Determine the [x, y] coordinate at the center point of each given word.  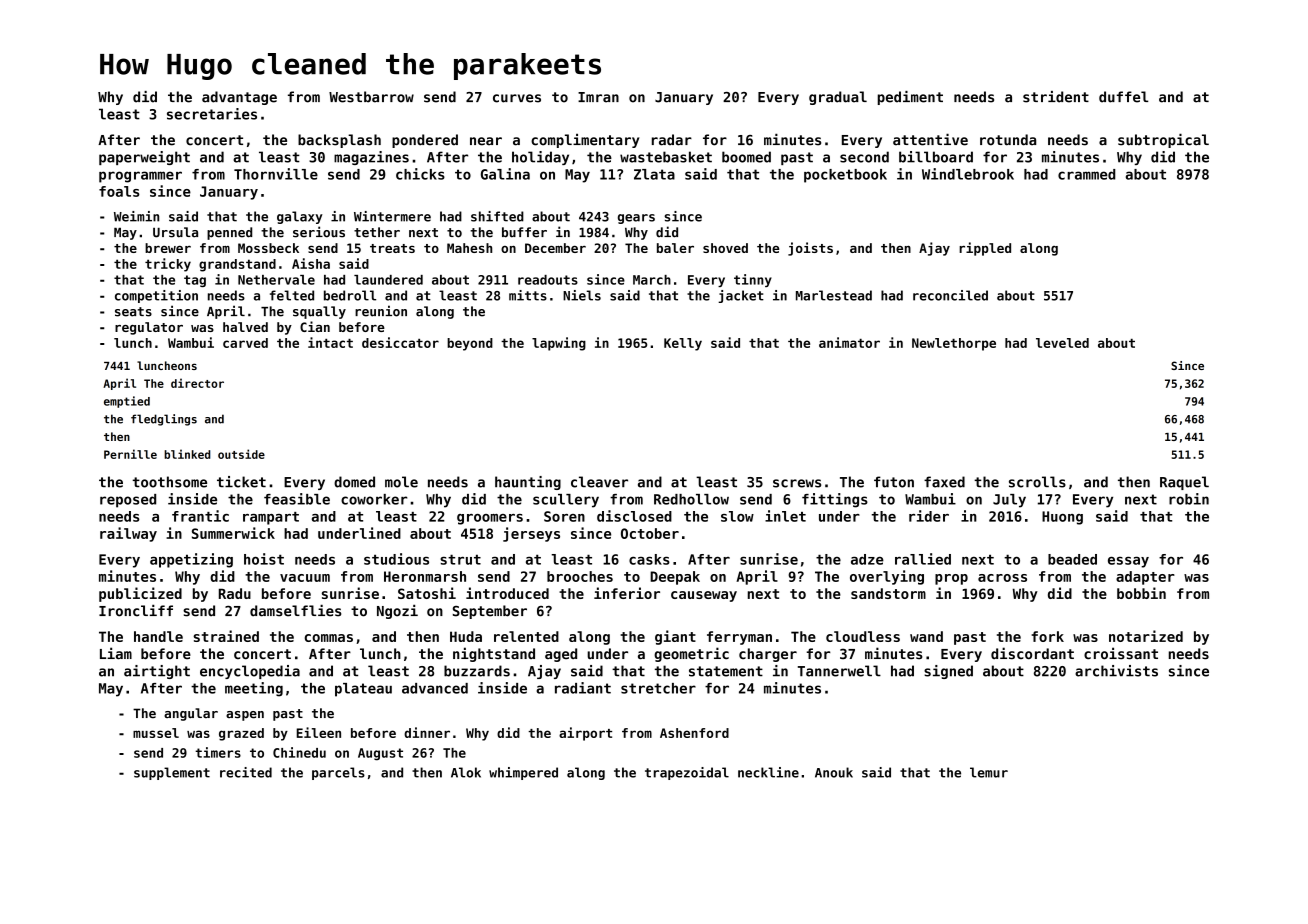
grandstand [237, 265]
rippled [985, 249]
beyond [470, 344]
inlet [785, 516]
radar [672, 140]
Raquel [1184, 483]
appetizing [191, 560]
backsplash [339, 141]
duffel [1124, 97]
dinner [427, 732]
